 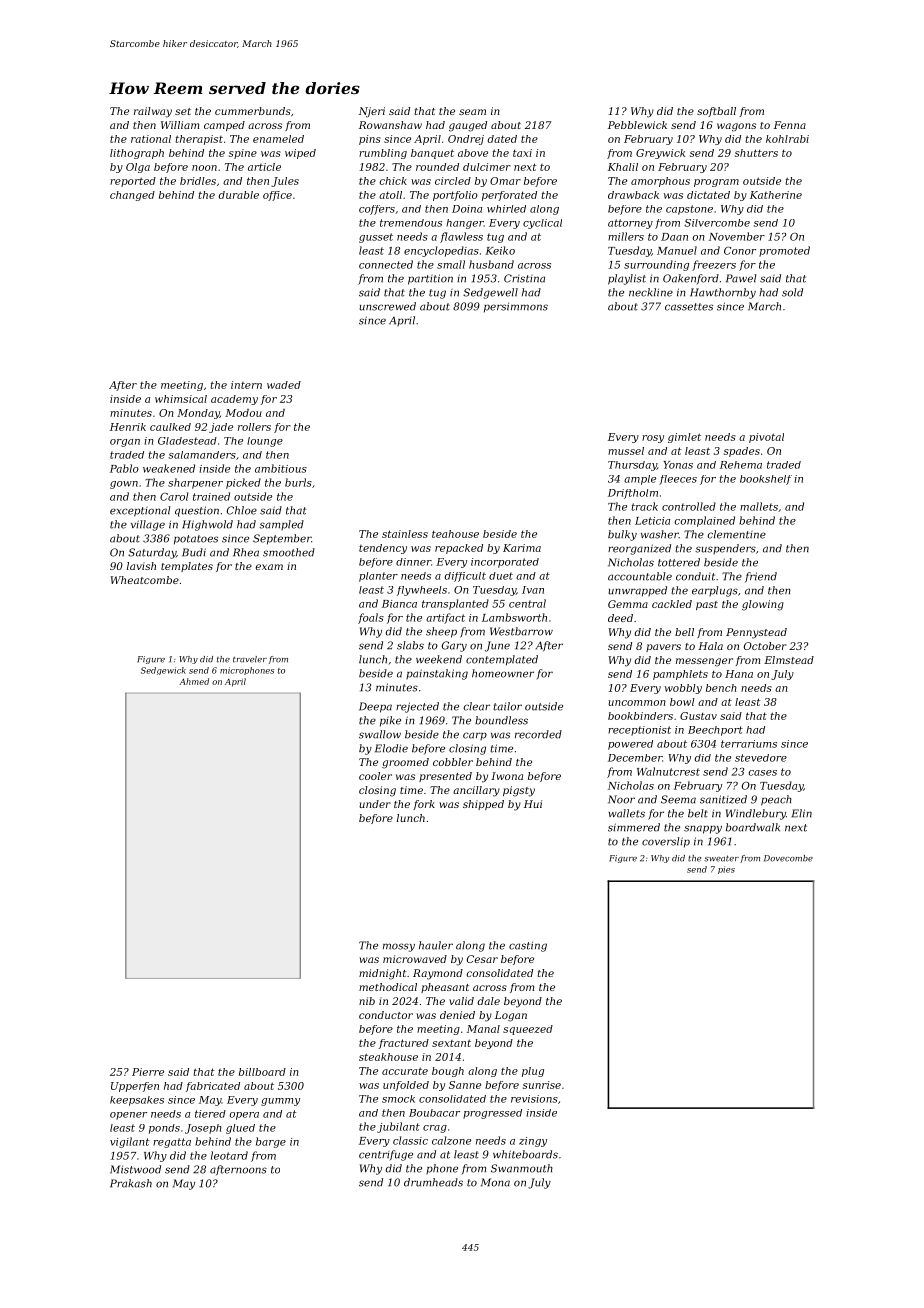 What do you see at coordinates (455, 534) in the document?
I see `teahouse` at bounding box center [455, 534].
